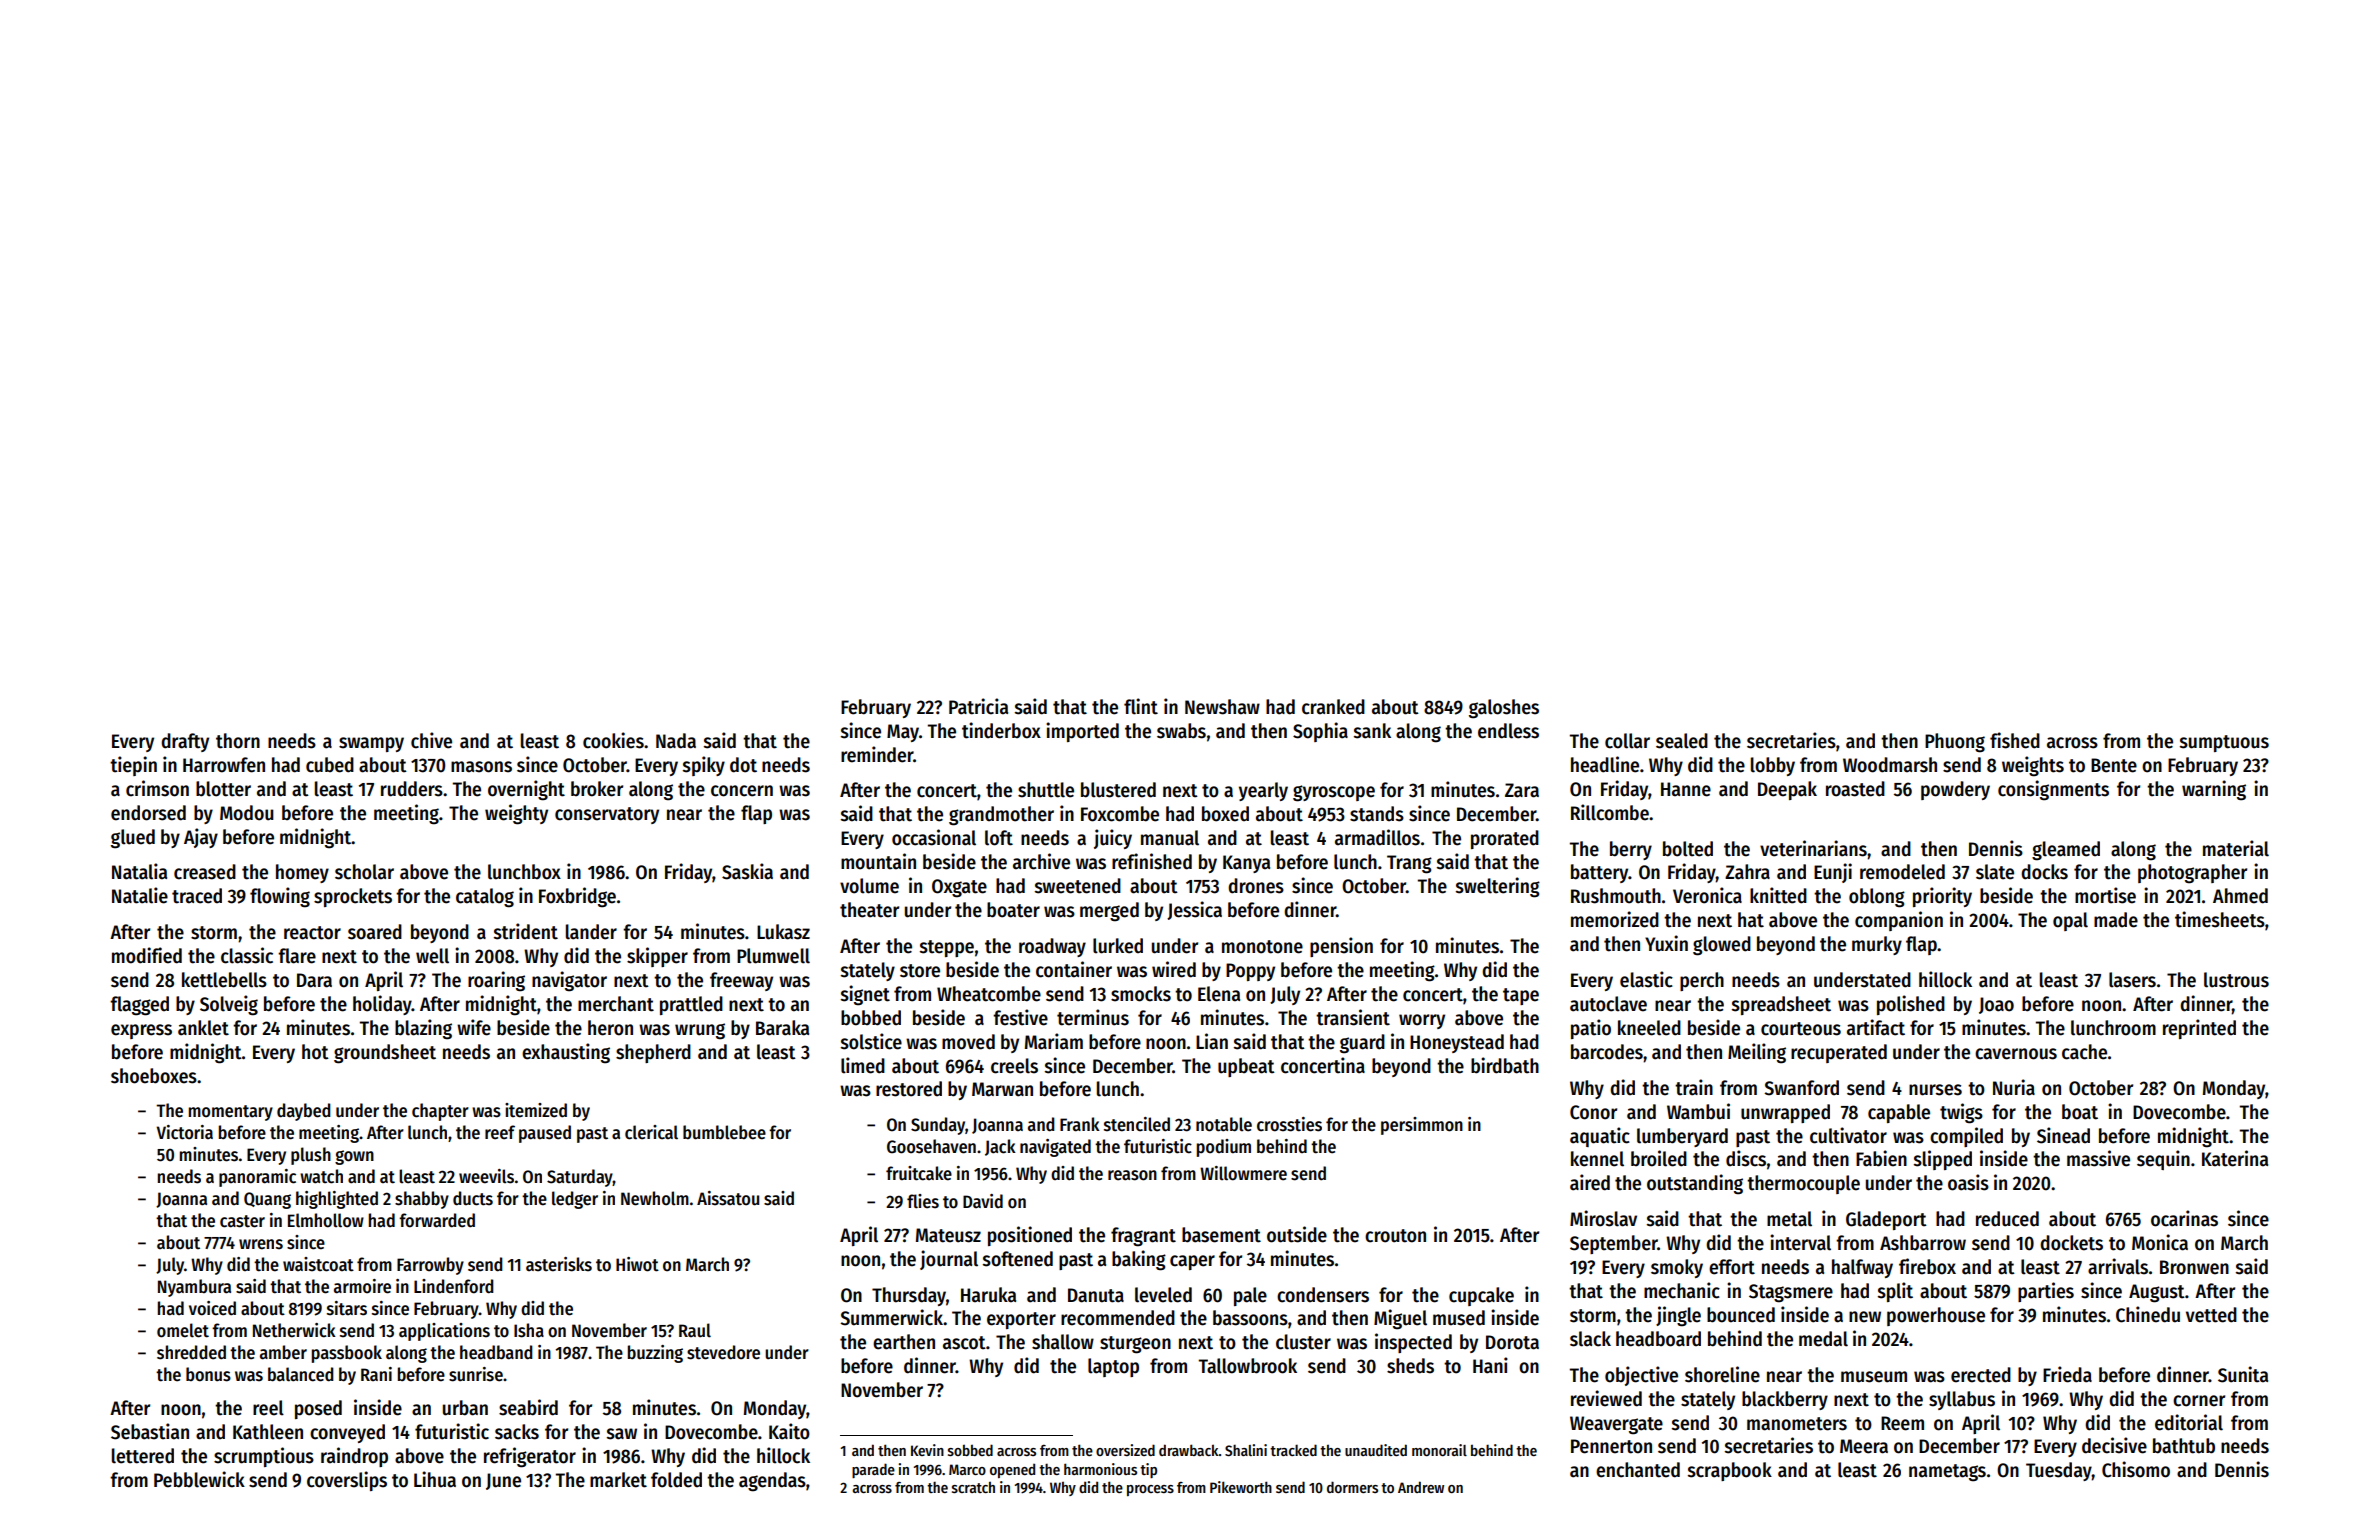 The width and height of the screenshot is (2380, 1540). I want to click on cache, so click(2084, 1052).
